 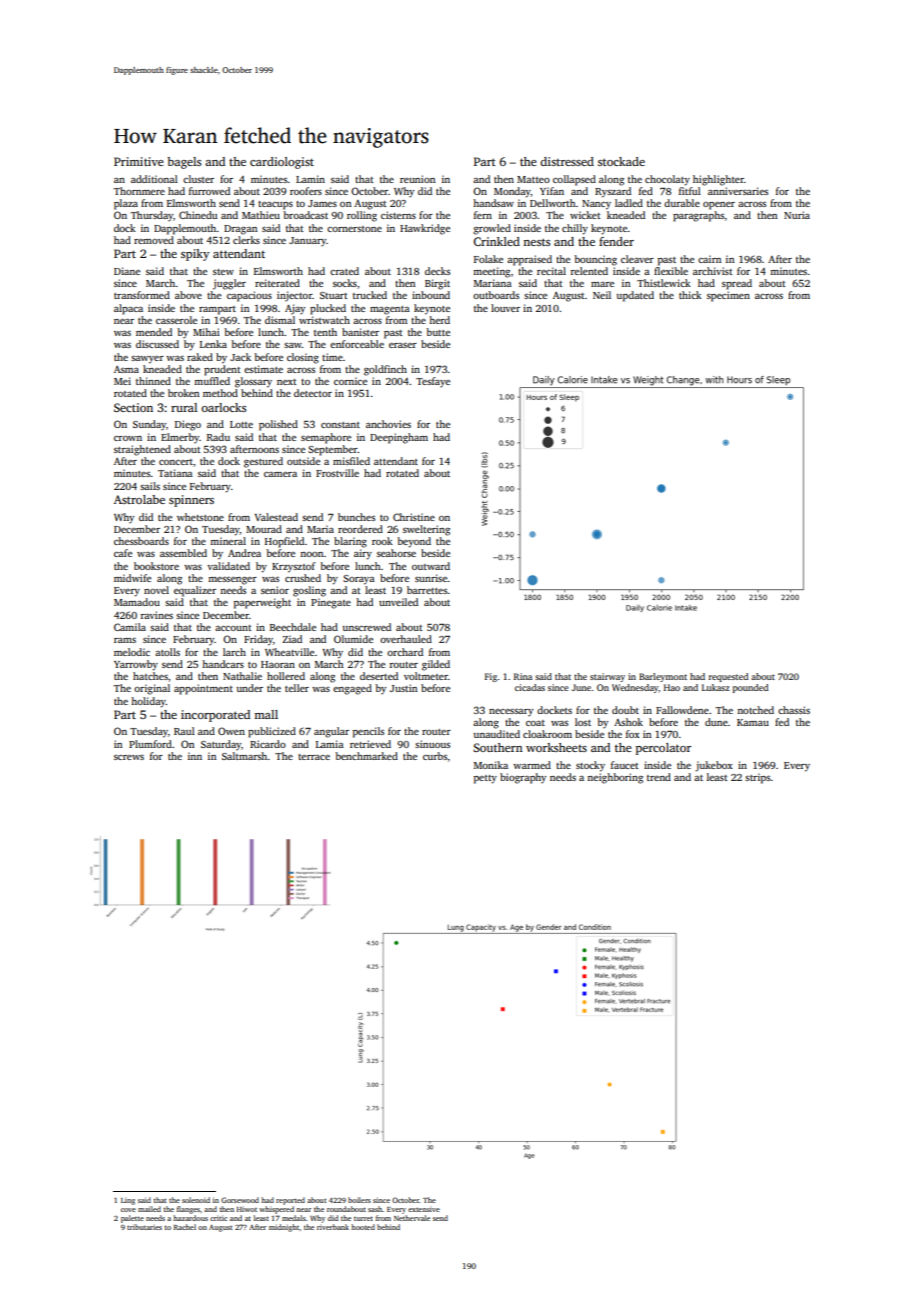 I want to click on Saltmarsh, so click(x=244, y=756).
